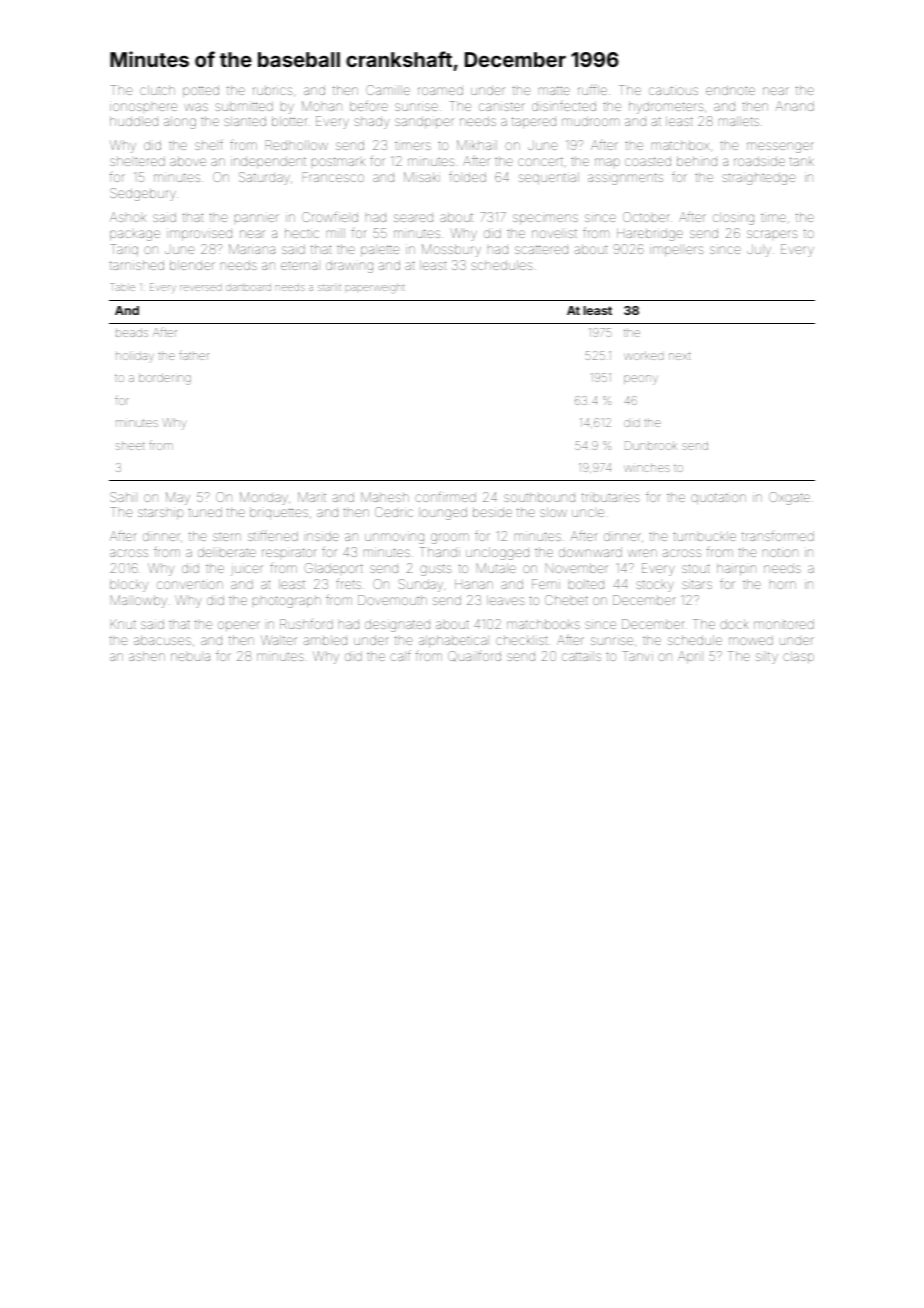 The height and width of the document is (1308, 924). Describe the element at coordinates (239, 626) in the document. I see `opener` at that location.
